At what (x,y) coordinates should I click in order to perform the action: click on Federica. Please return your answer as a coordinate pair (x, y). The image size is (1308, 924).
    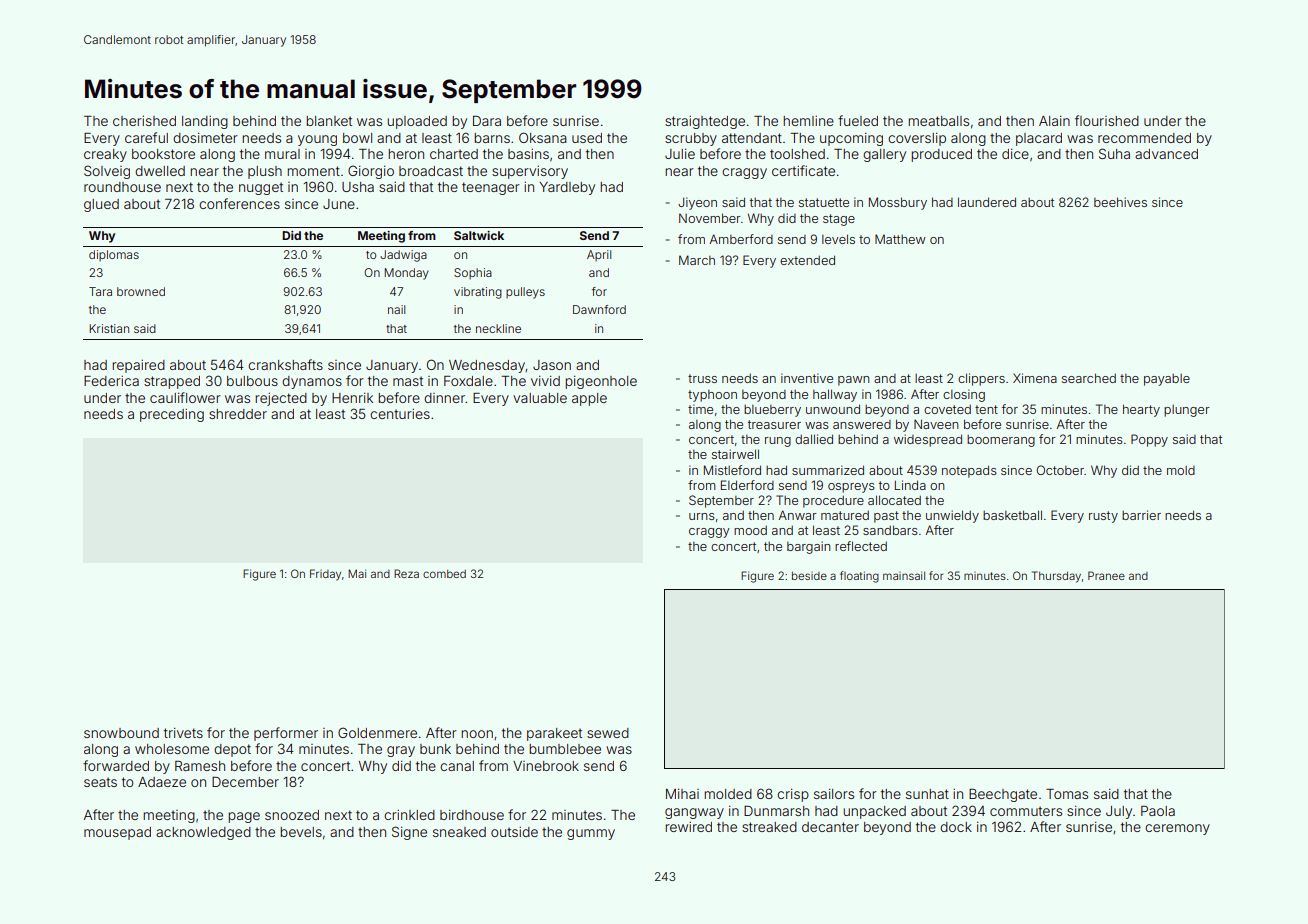
    Looking at the image, I should click on (111, 381).
